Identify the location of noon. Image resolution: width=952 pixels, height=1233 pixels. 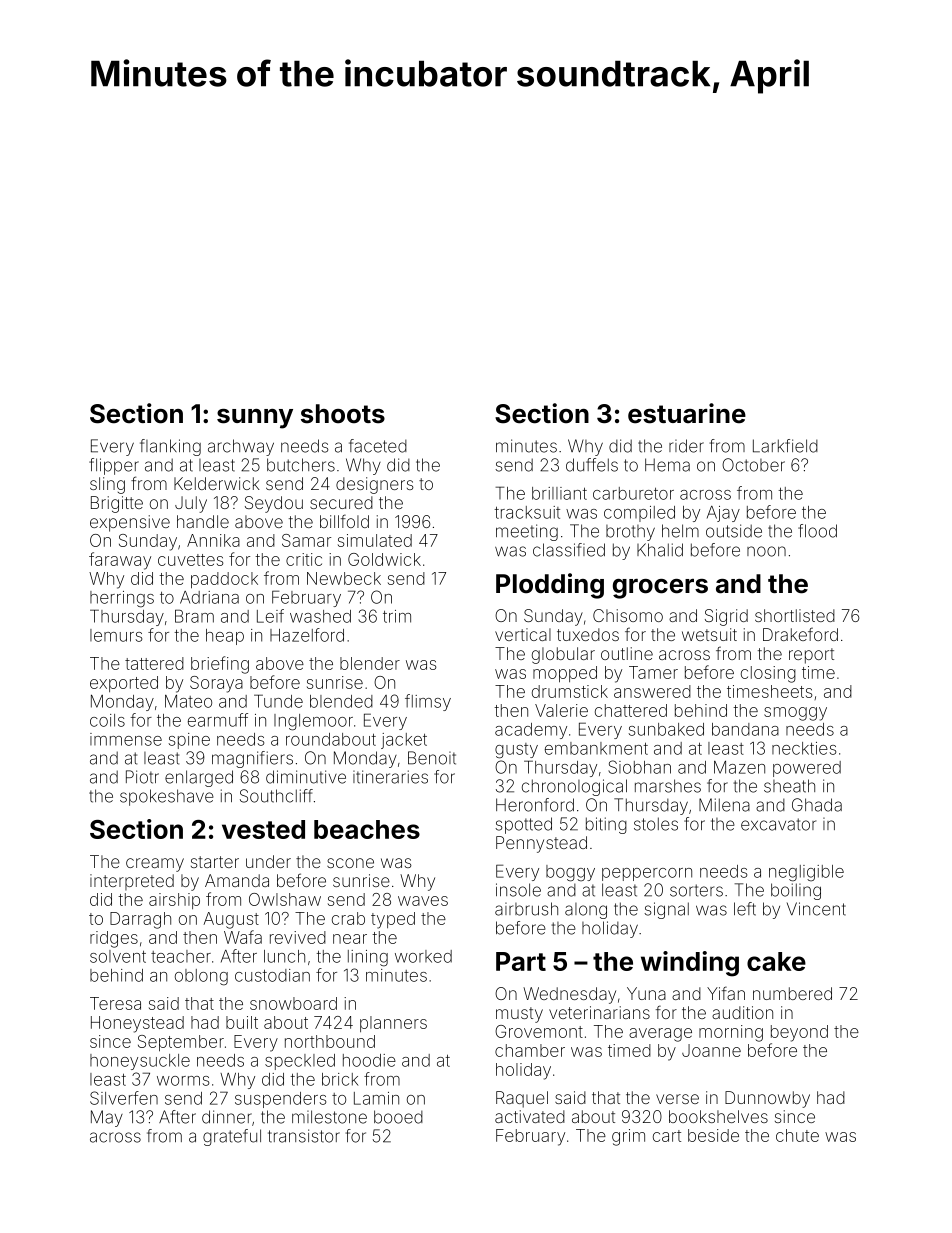
(766, 551).
